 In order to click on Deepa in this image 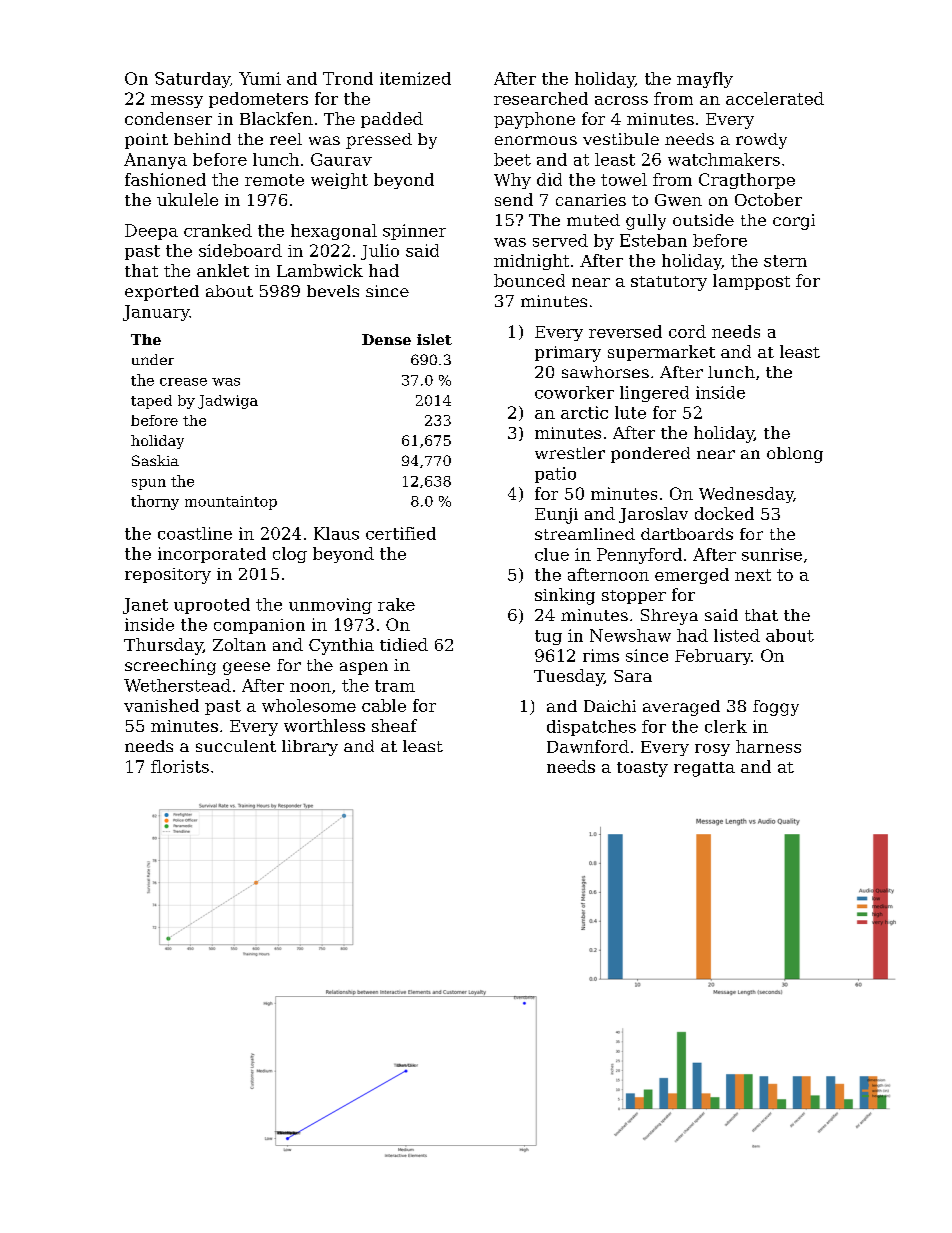, I will do `click(151, 232)`.
